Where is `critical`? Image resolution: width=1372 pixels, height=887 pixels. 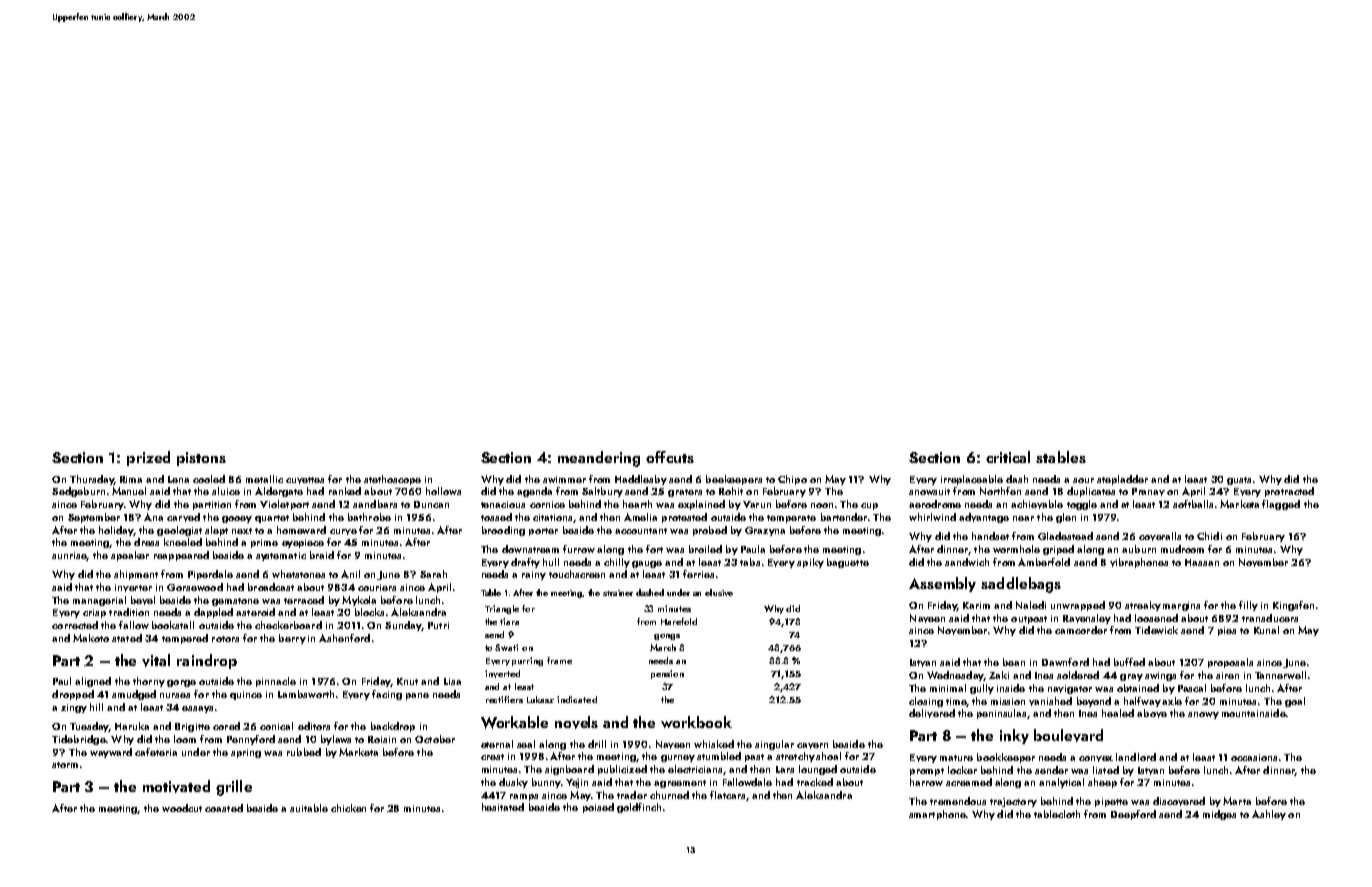 critical is located at coordinates (1008, 457).
